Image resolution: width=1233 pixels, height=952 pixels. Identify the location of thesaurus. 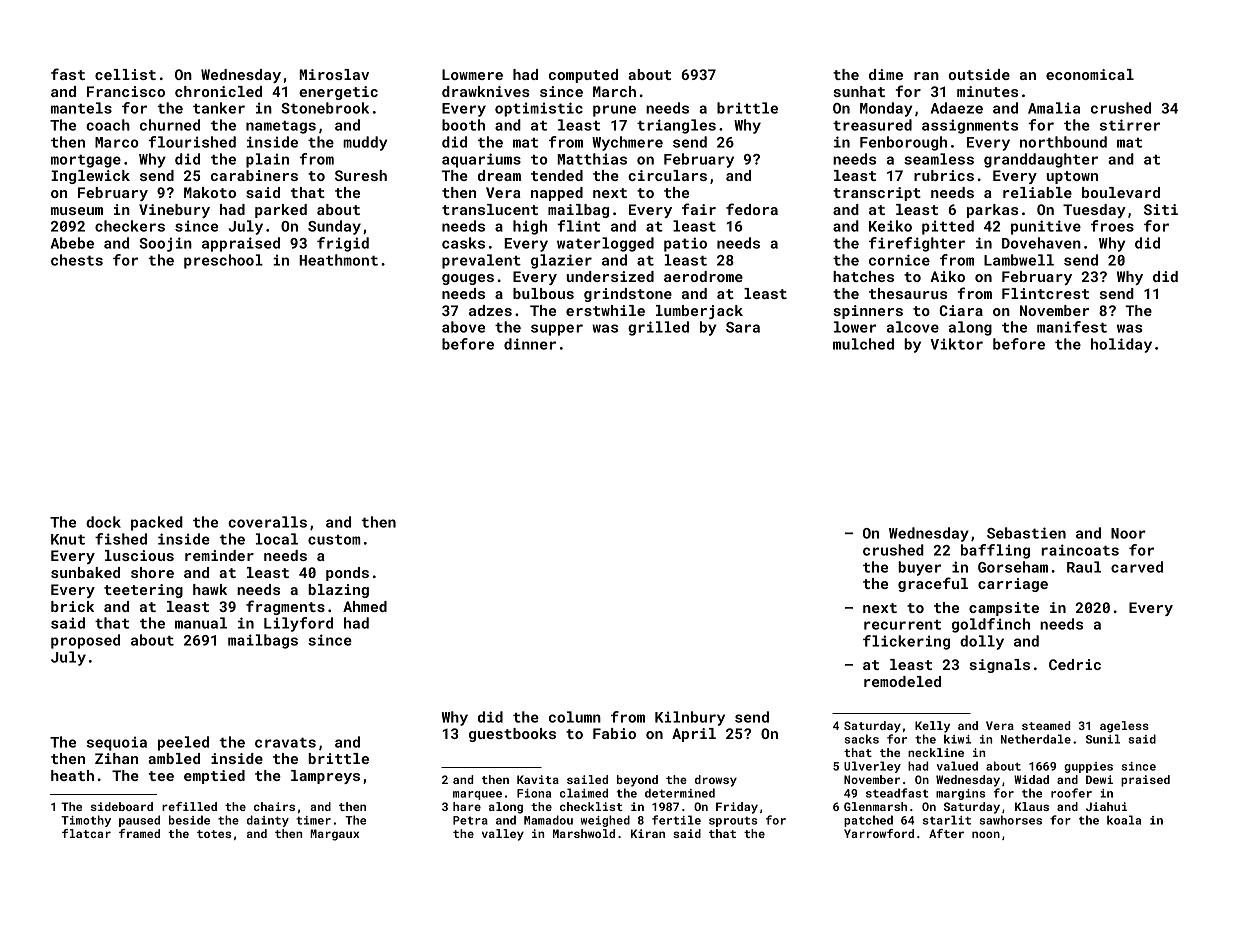
(908, 293).
